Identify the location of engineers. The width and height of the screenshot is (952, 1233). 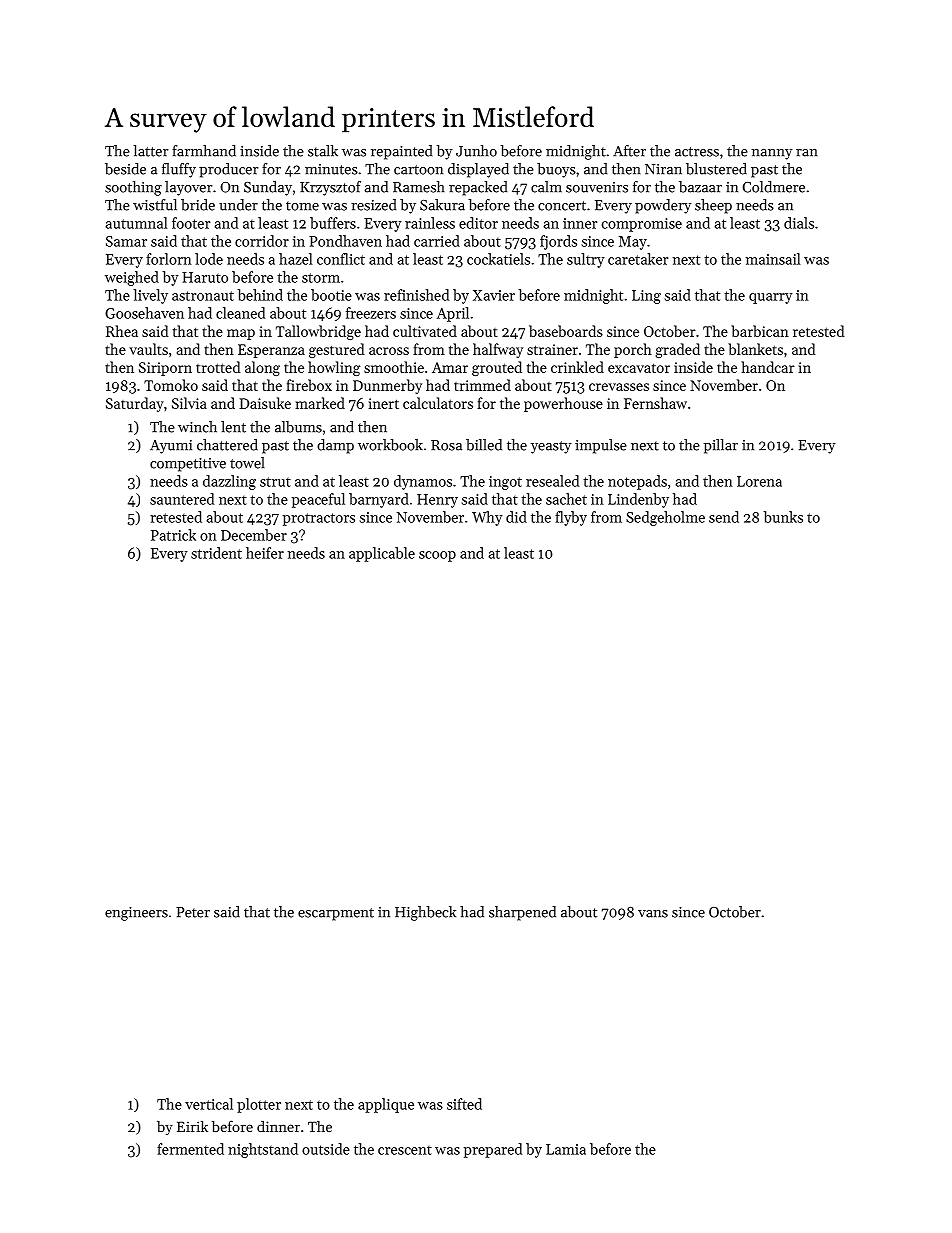
(136, 914).
